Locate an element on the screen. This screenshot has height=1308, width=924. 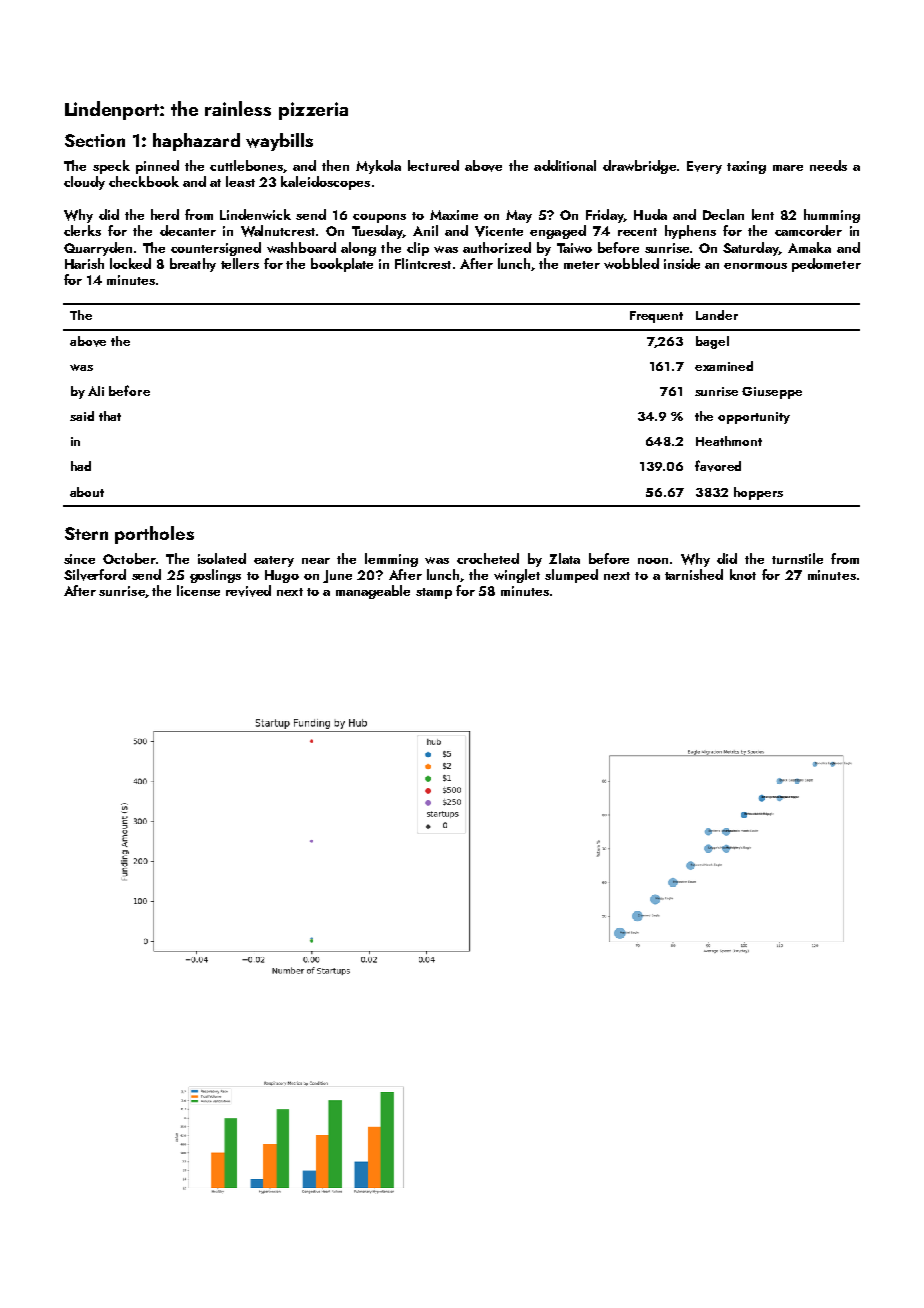
Lindenwick is located at coordinates (255, 214).
